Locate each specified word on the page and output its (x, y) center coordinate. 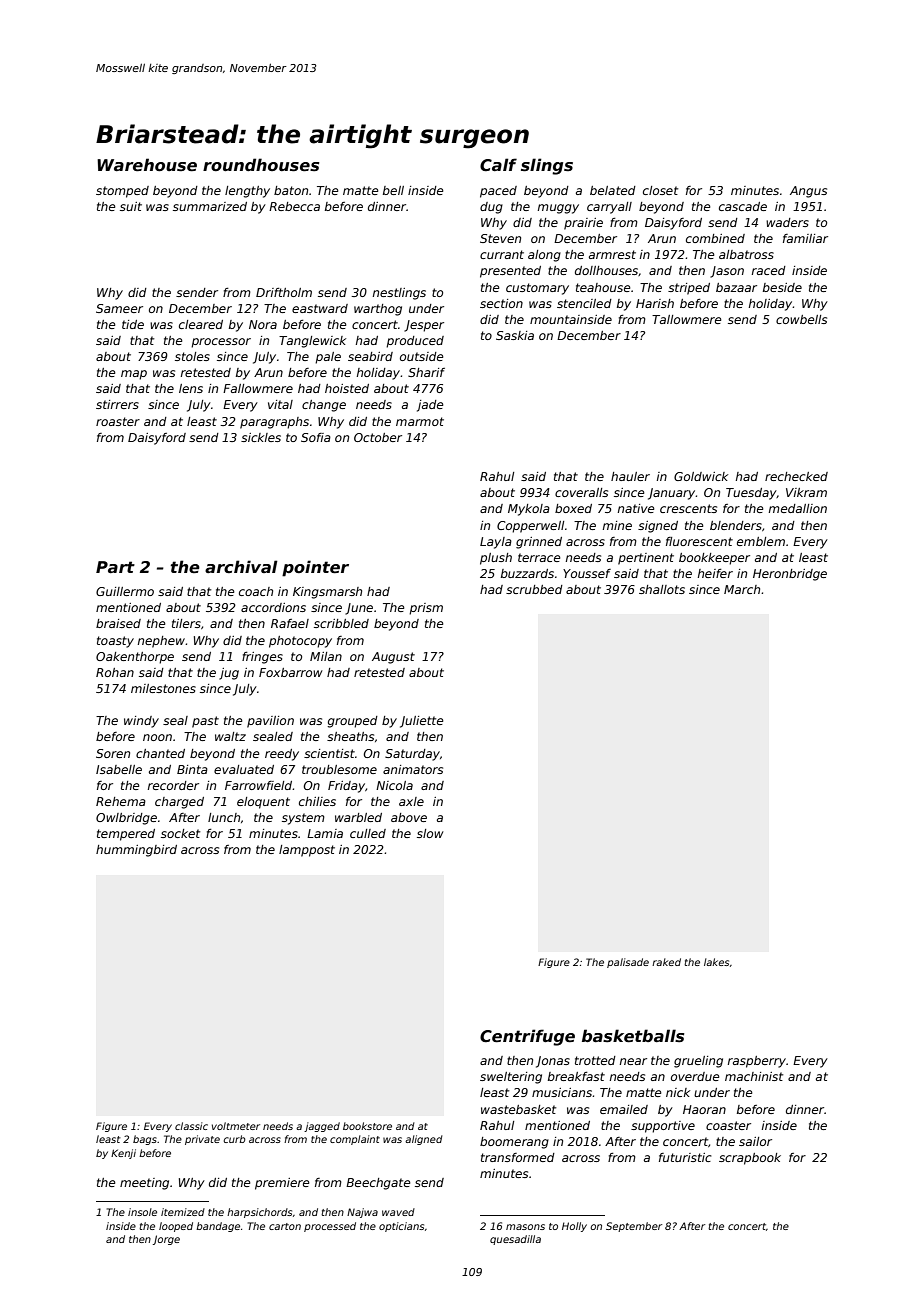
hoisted (347, 388)
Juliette (422, 722)
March (742, 589)
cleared (201, 324)
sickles (261, 437)
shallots (662, 589)
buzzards (527, 573)
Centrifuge (527, 1037)
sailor (755, 1141)
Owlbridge (126, 819)
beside (782, 287)
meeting (144, 1184)
